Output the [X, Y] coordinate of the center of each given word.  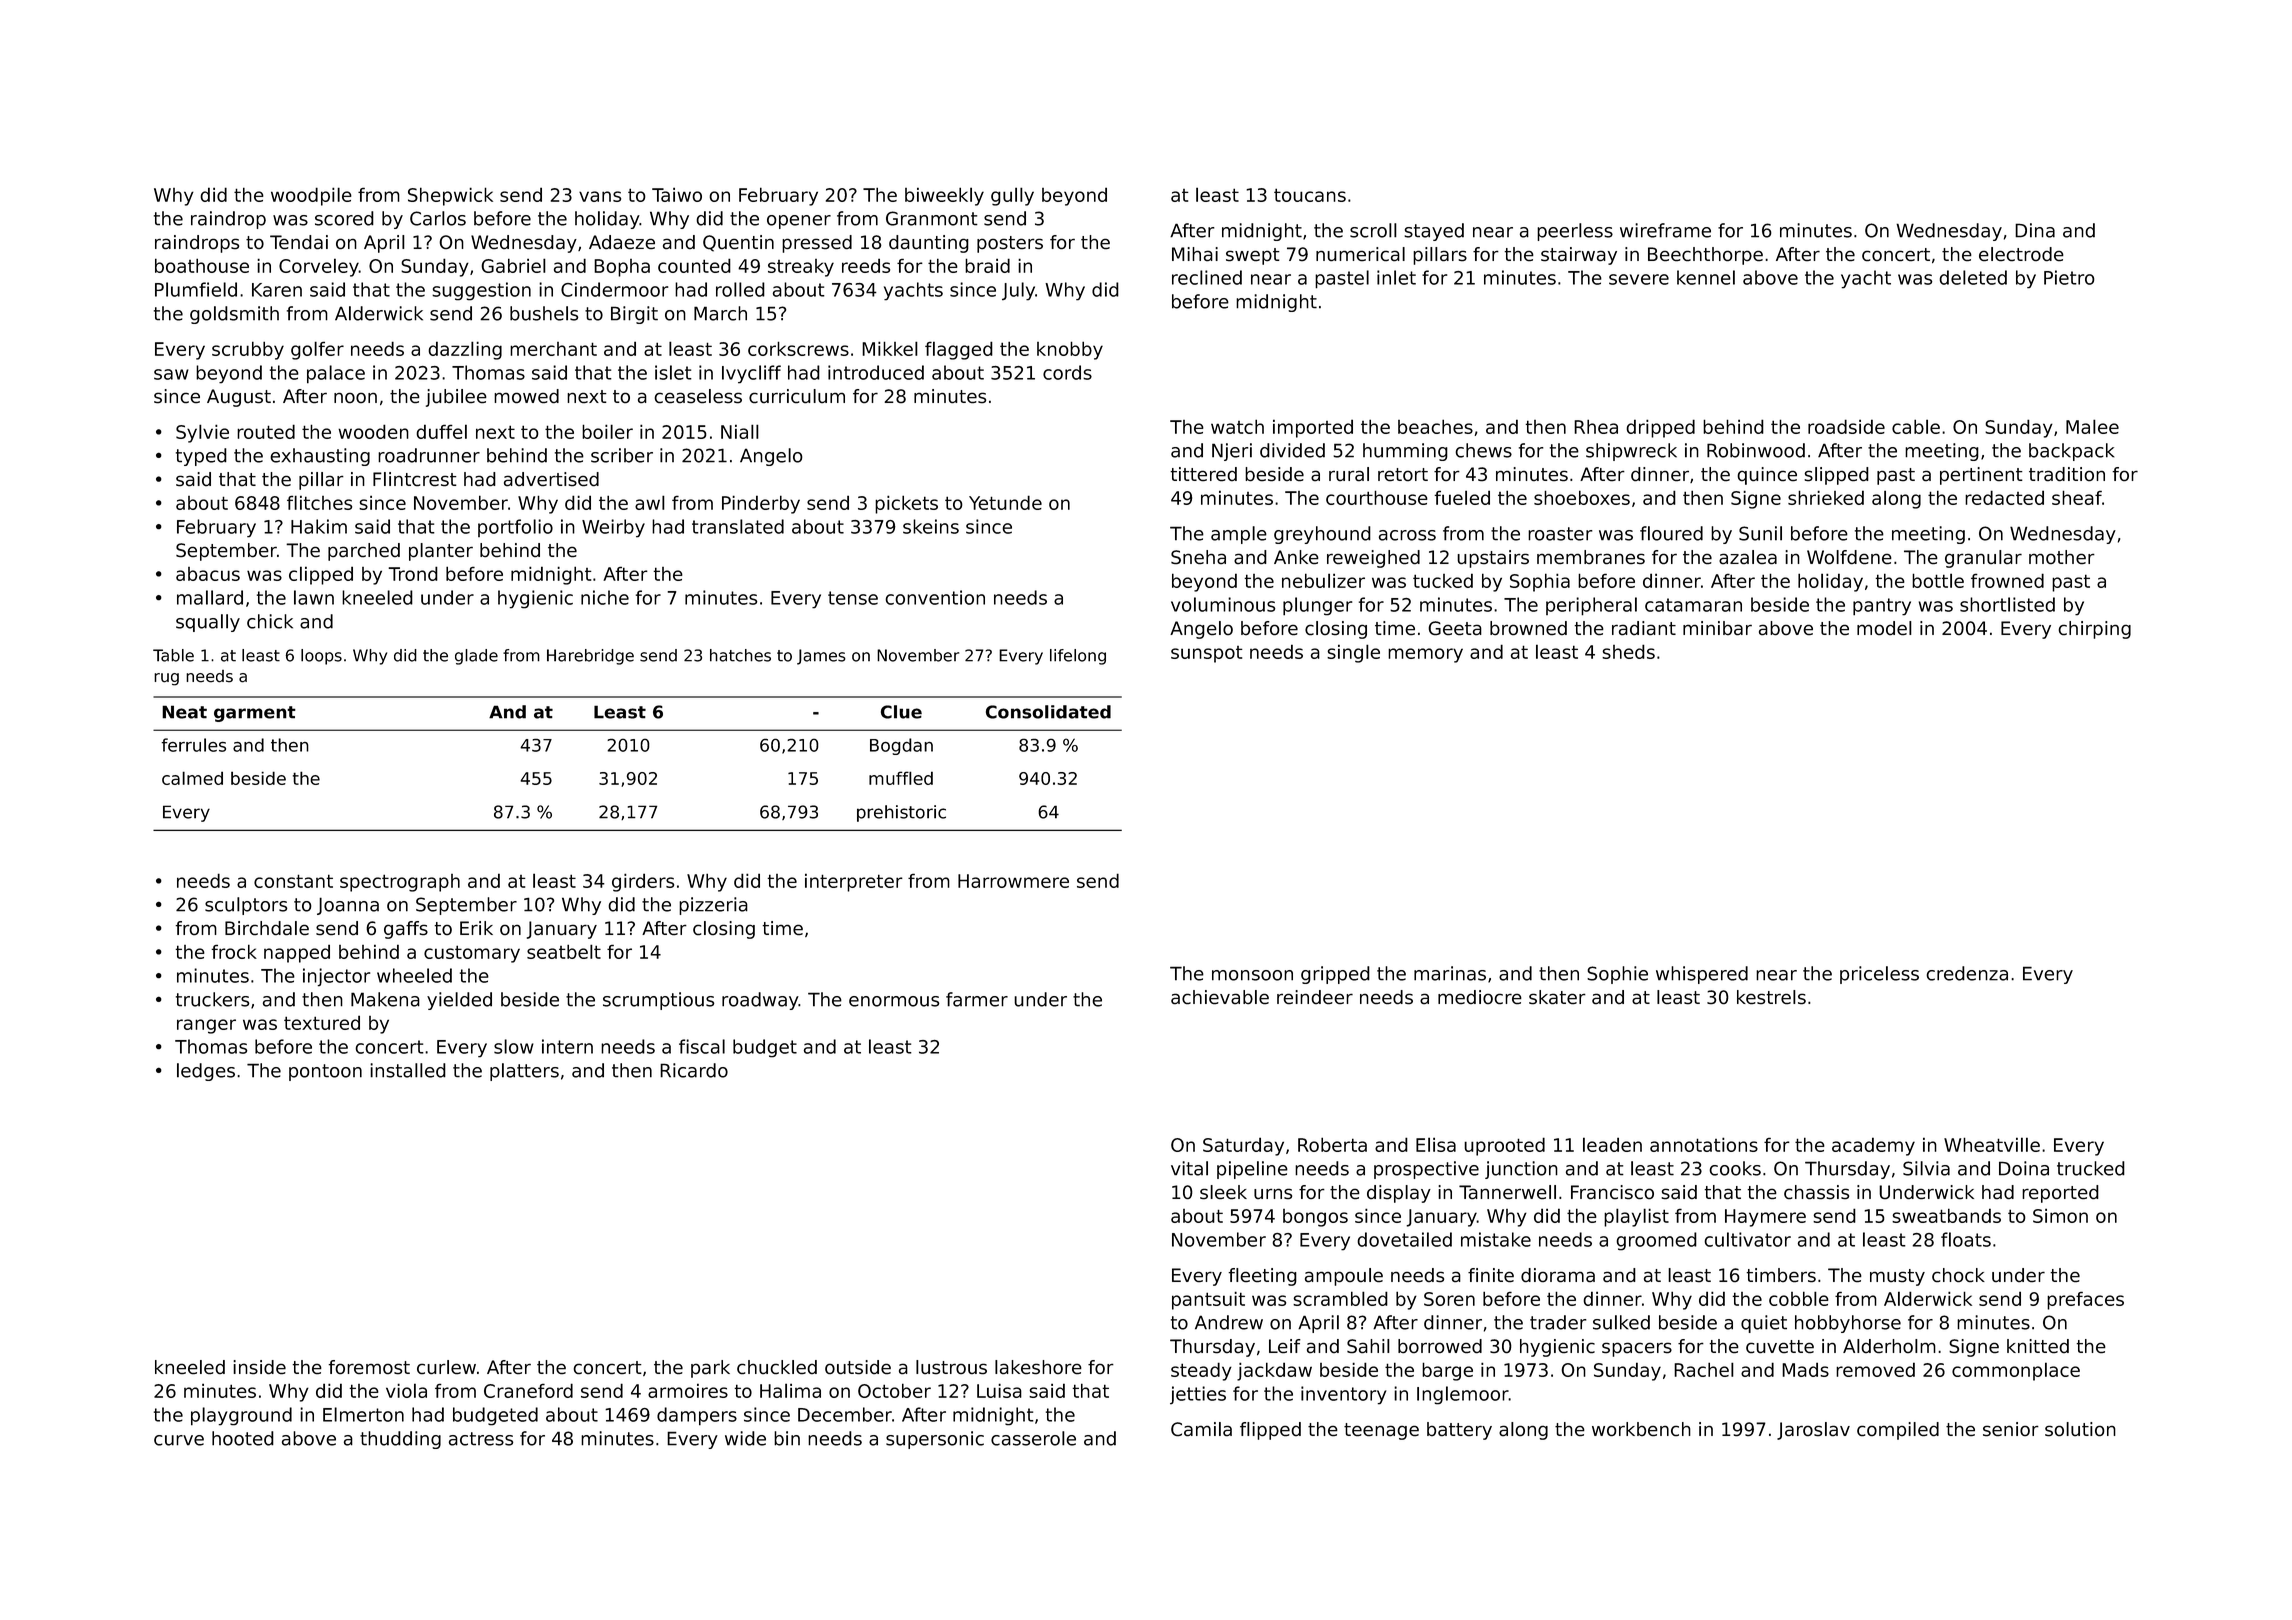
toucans [1310, 195]
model [1884, 628]
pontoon [325, 1072]
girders [643, 882]
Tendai [299, 242]
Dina [2035, 230]
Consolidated [1048, 712]
